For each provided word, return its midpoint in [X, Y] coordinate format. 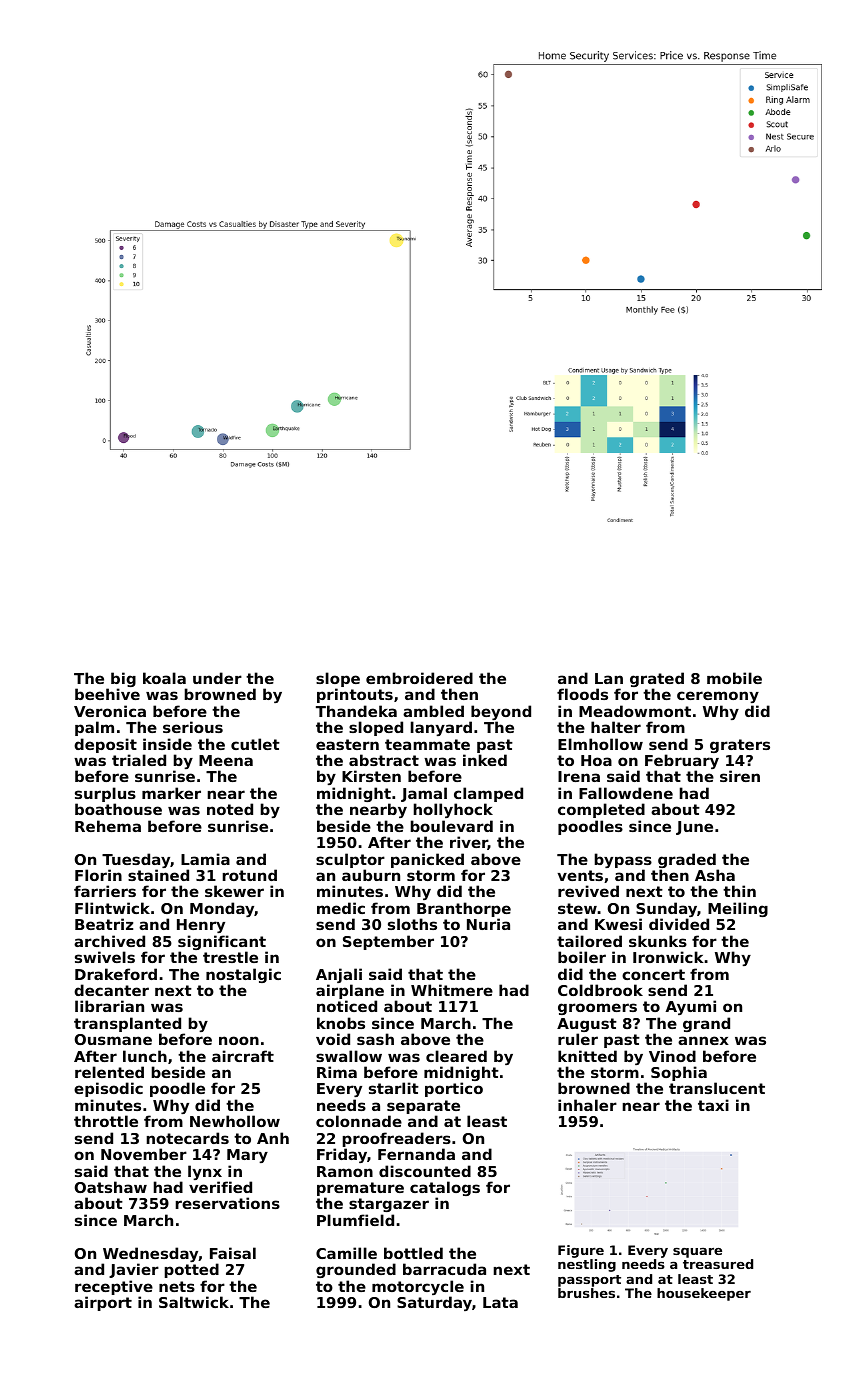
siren [740, 776]
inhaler [587, 1105]
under [217, 678]
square [697, 1253]
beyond [501, 712]
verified [220, 1187]
